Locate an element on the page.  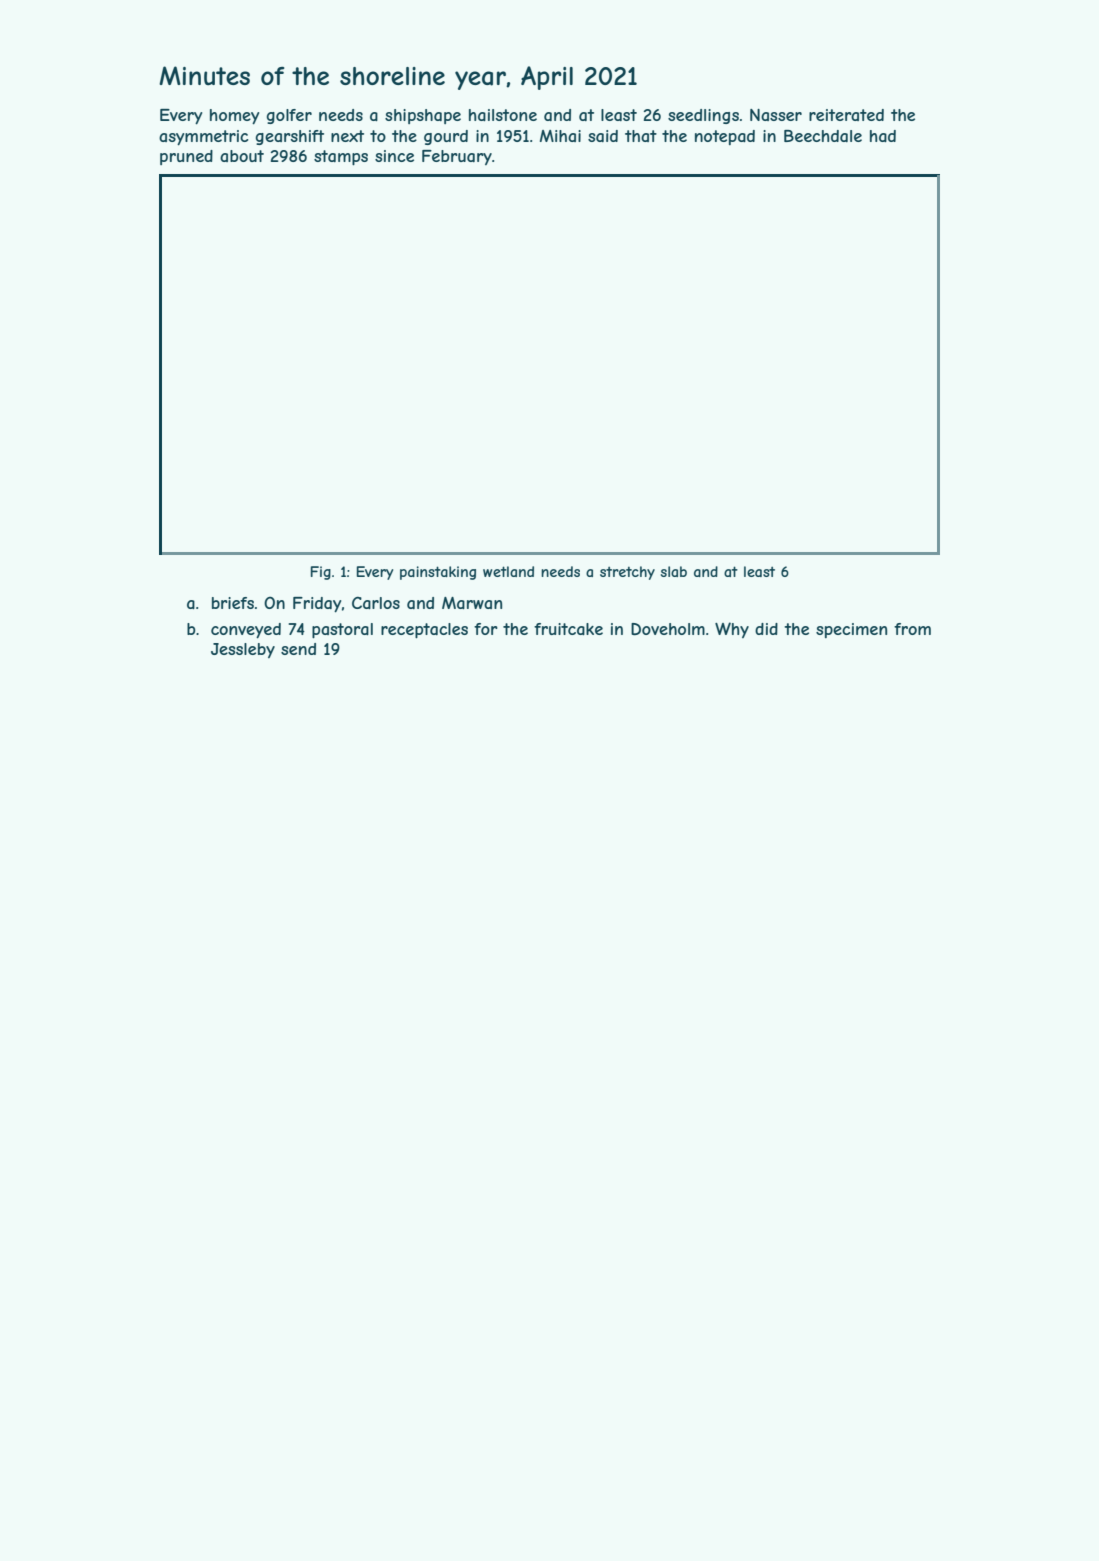
since is located at coordinates (394, 156).
